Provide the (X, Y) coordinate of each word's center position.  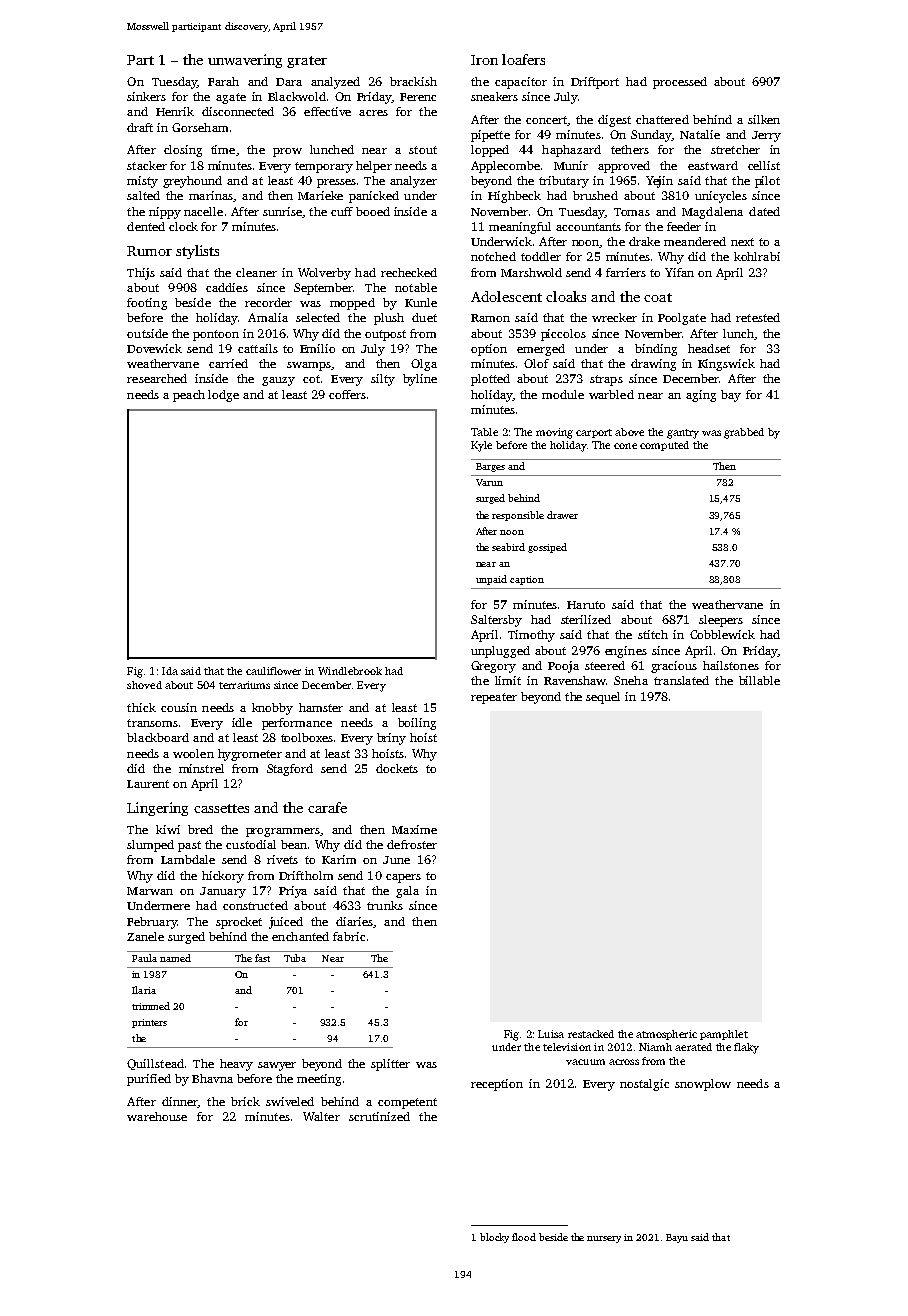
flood (524, 1237)
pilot (767, 182)
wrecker (614, 317)
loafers (523, 59)
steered (605, 665)
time (223, 149)
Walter (321, 1116)
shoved (144, 685)
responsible (518, 516)
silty (383, 380)
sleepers (721, 621)
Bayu (677, 1238)
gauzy (278, 381)
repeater (494, 698)
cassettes (221, 808)
